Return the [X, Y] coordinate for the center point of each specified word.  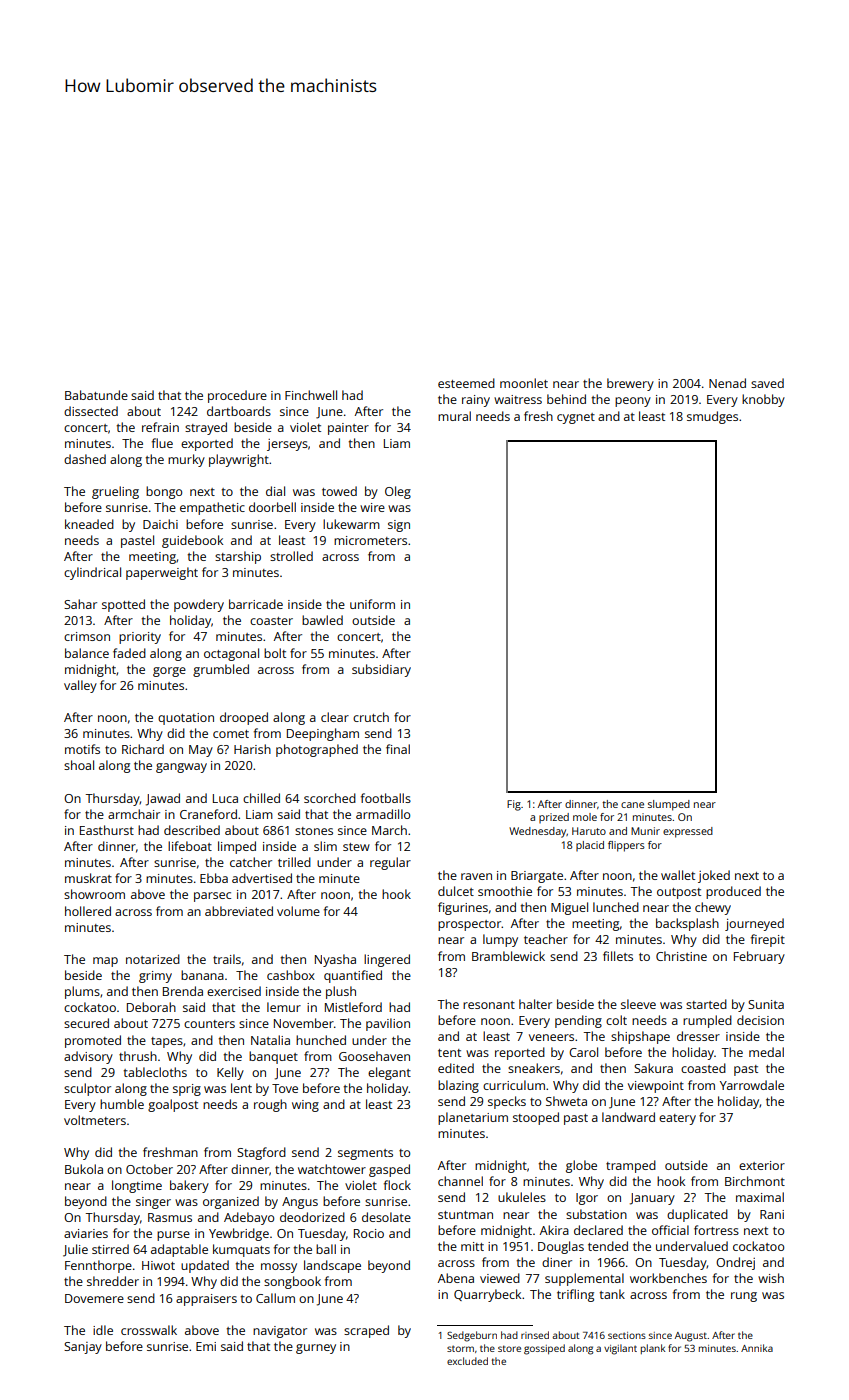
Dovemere [94, 1298]
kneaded [89, 524]
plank [653, 1349]
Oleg [398, 492]
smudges [712, 417]
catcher [251, 862]
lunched [616, 907]
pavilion [388, 1024]
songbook [292, 1282]
